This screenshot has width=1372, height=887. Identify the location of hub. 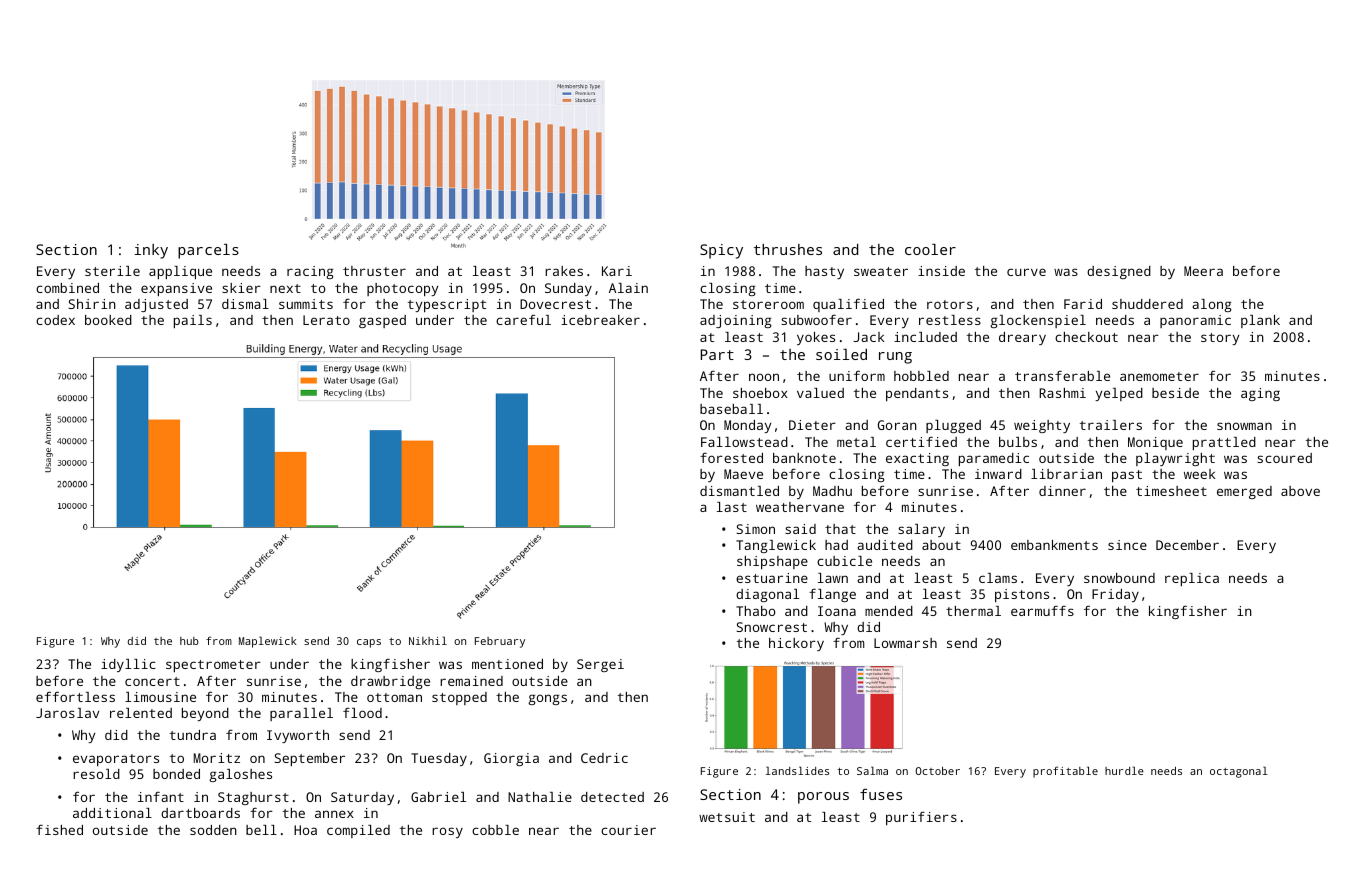
(189, 641).
